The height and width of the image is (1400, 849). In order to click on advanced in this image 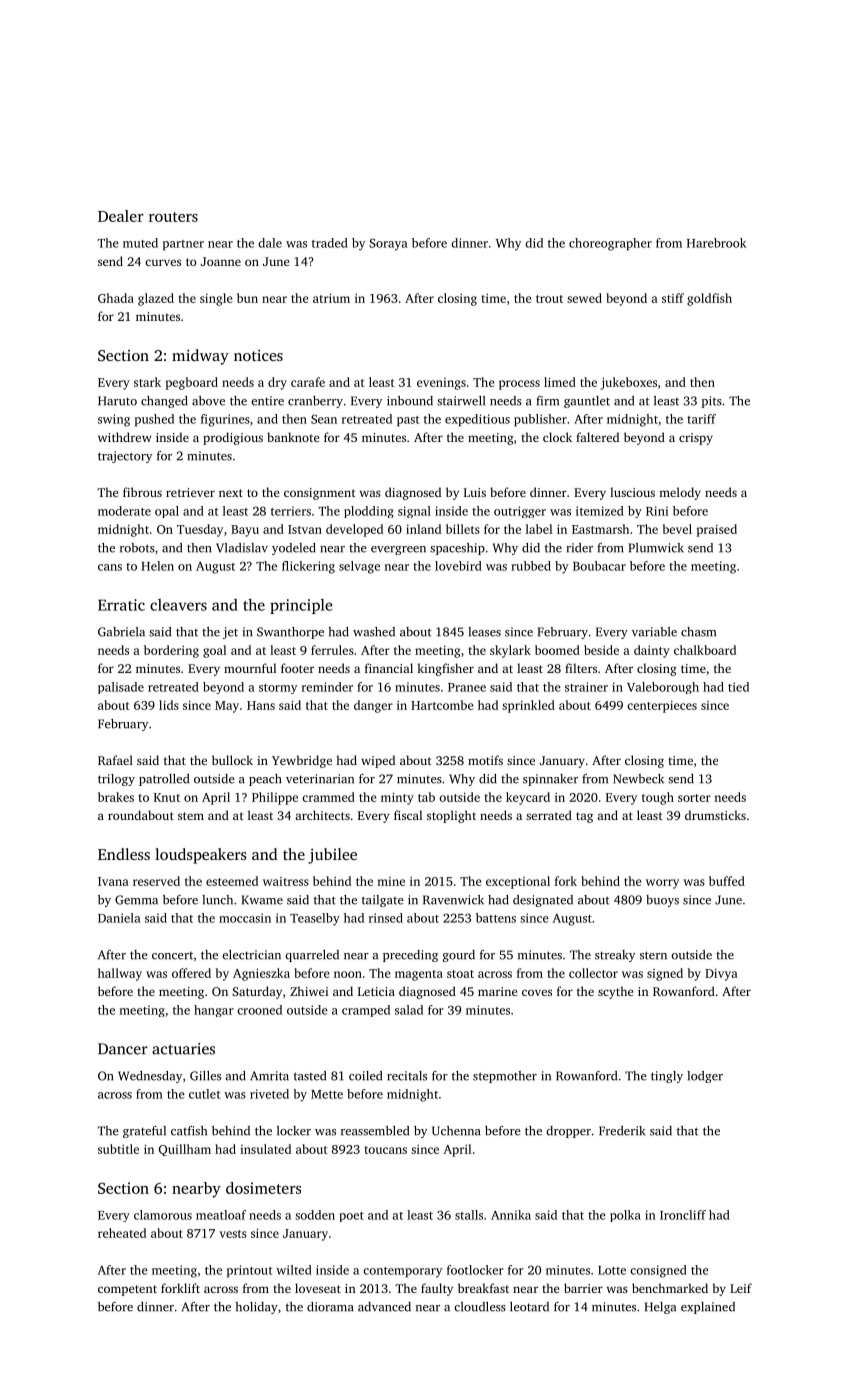, I will do `click(384, 1307)`.
